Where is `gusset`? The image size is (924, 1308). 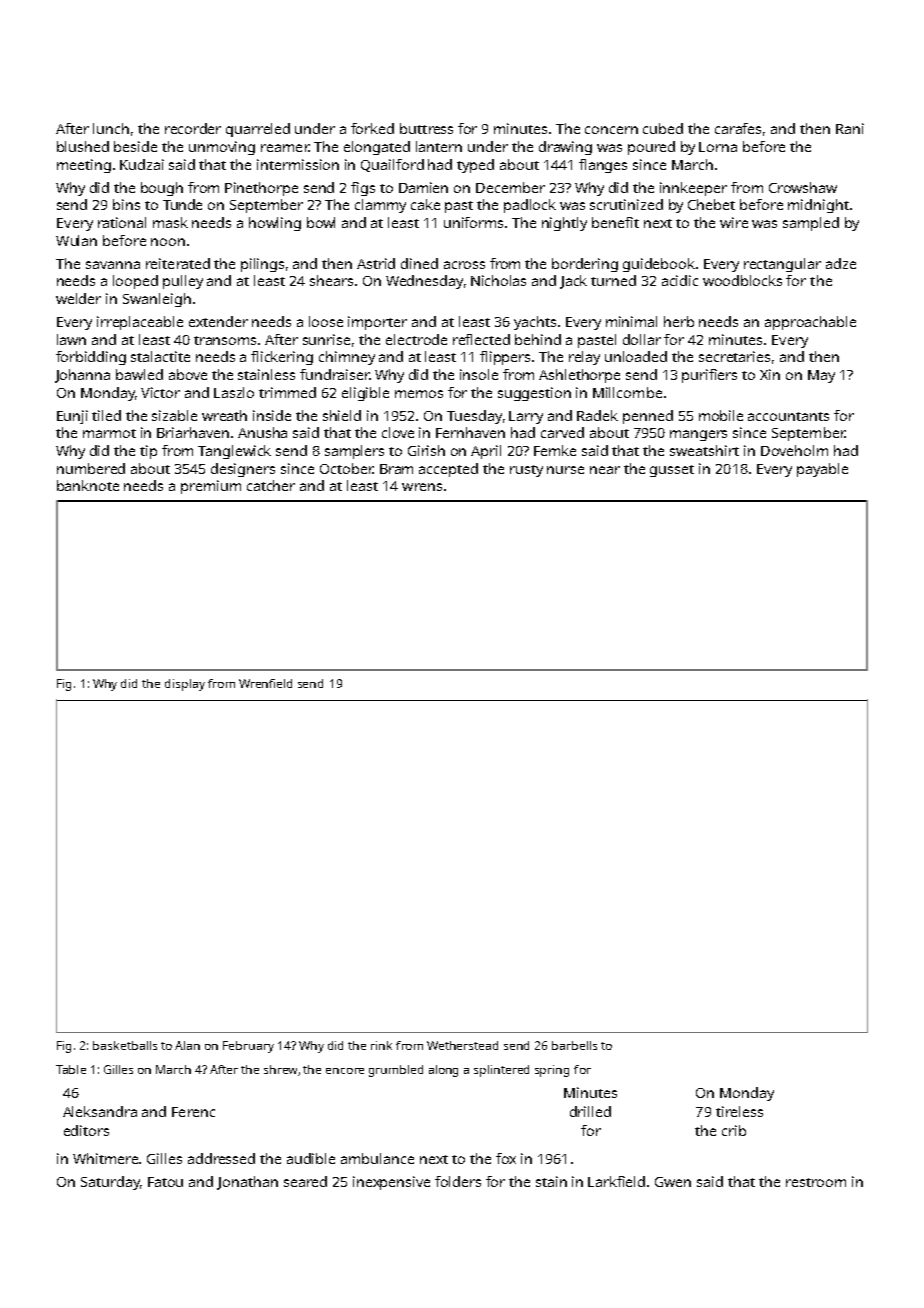 gusset is located at coordinates (672, 471).
